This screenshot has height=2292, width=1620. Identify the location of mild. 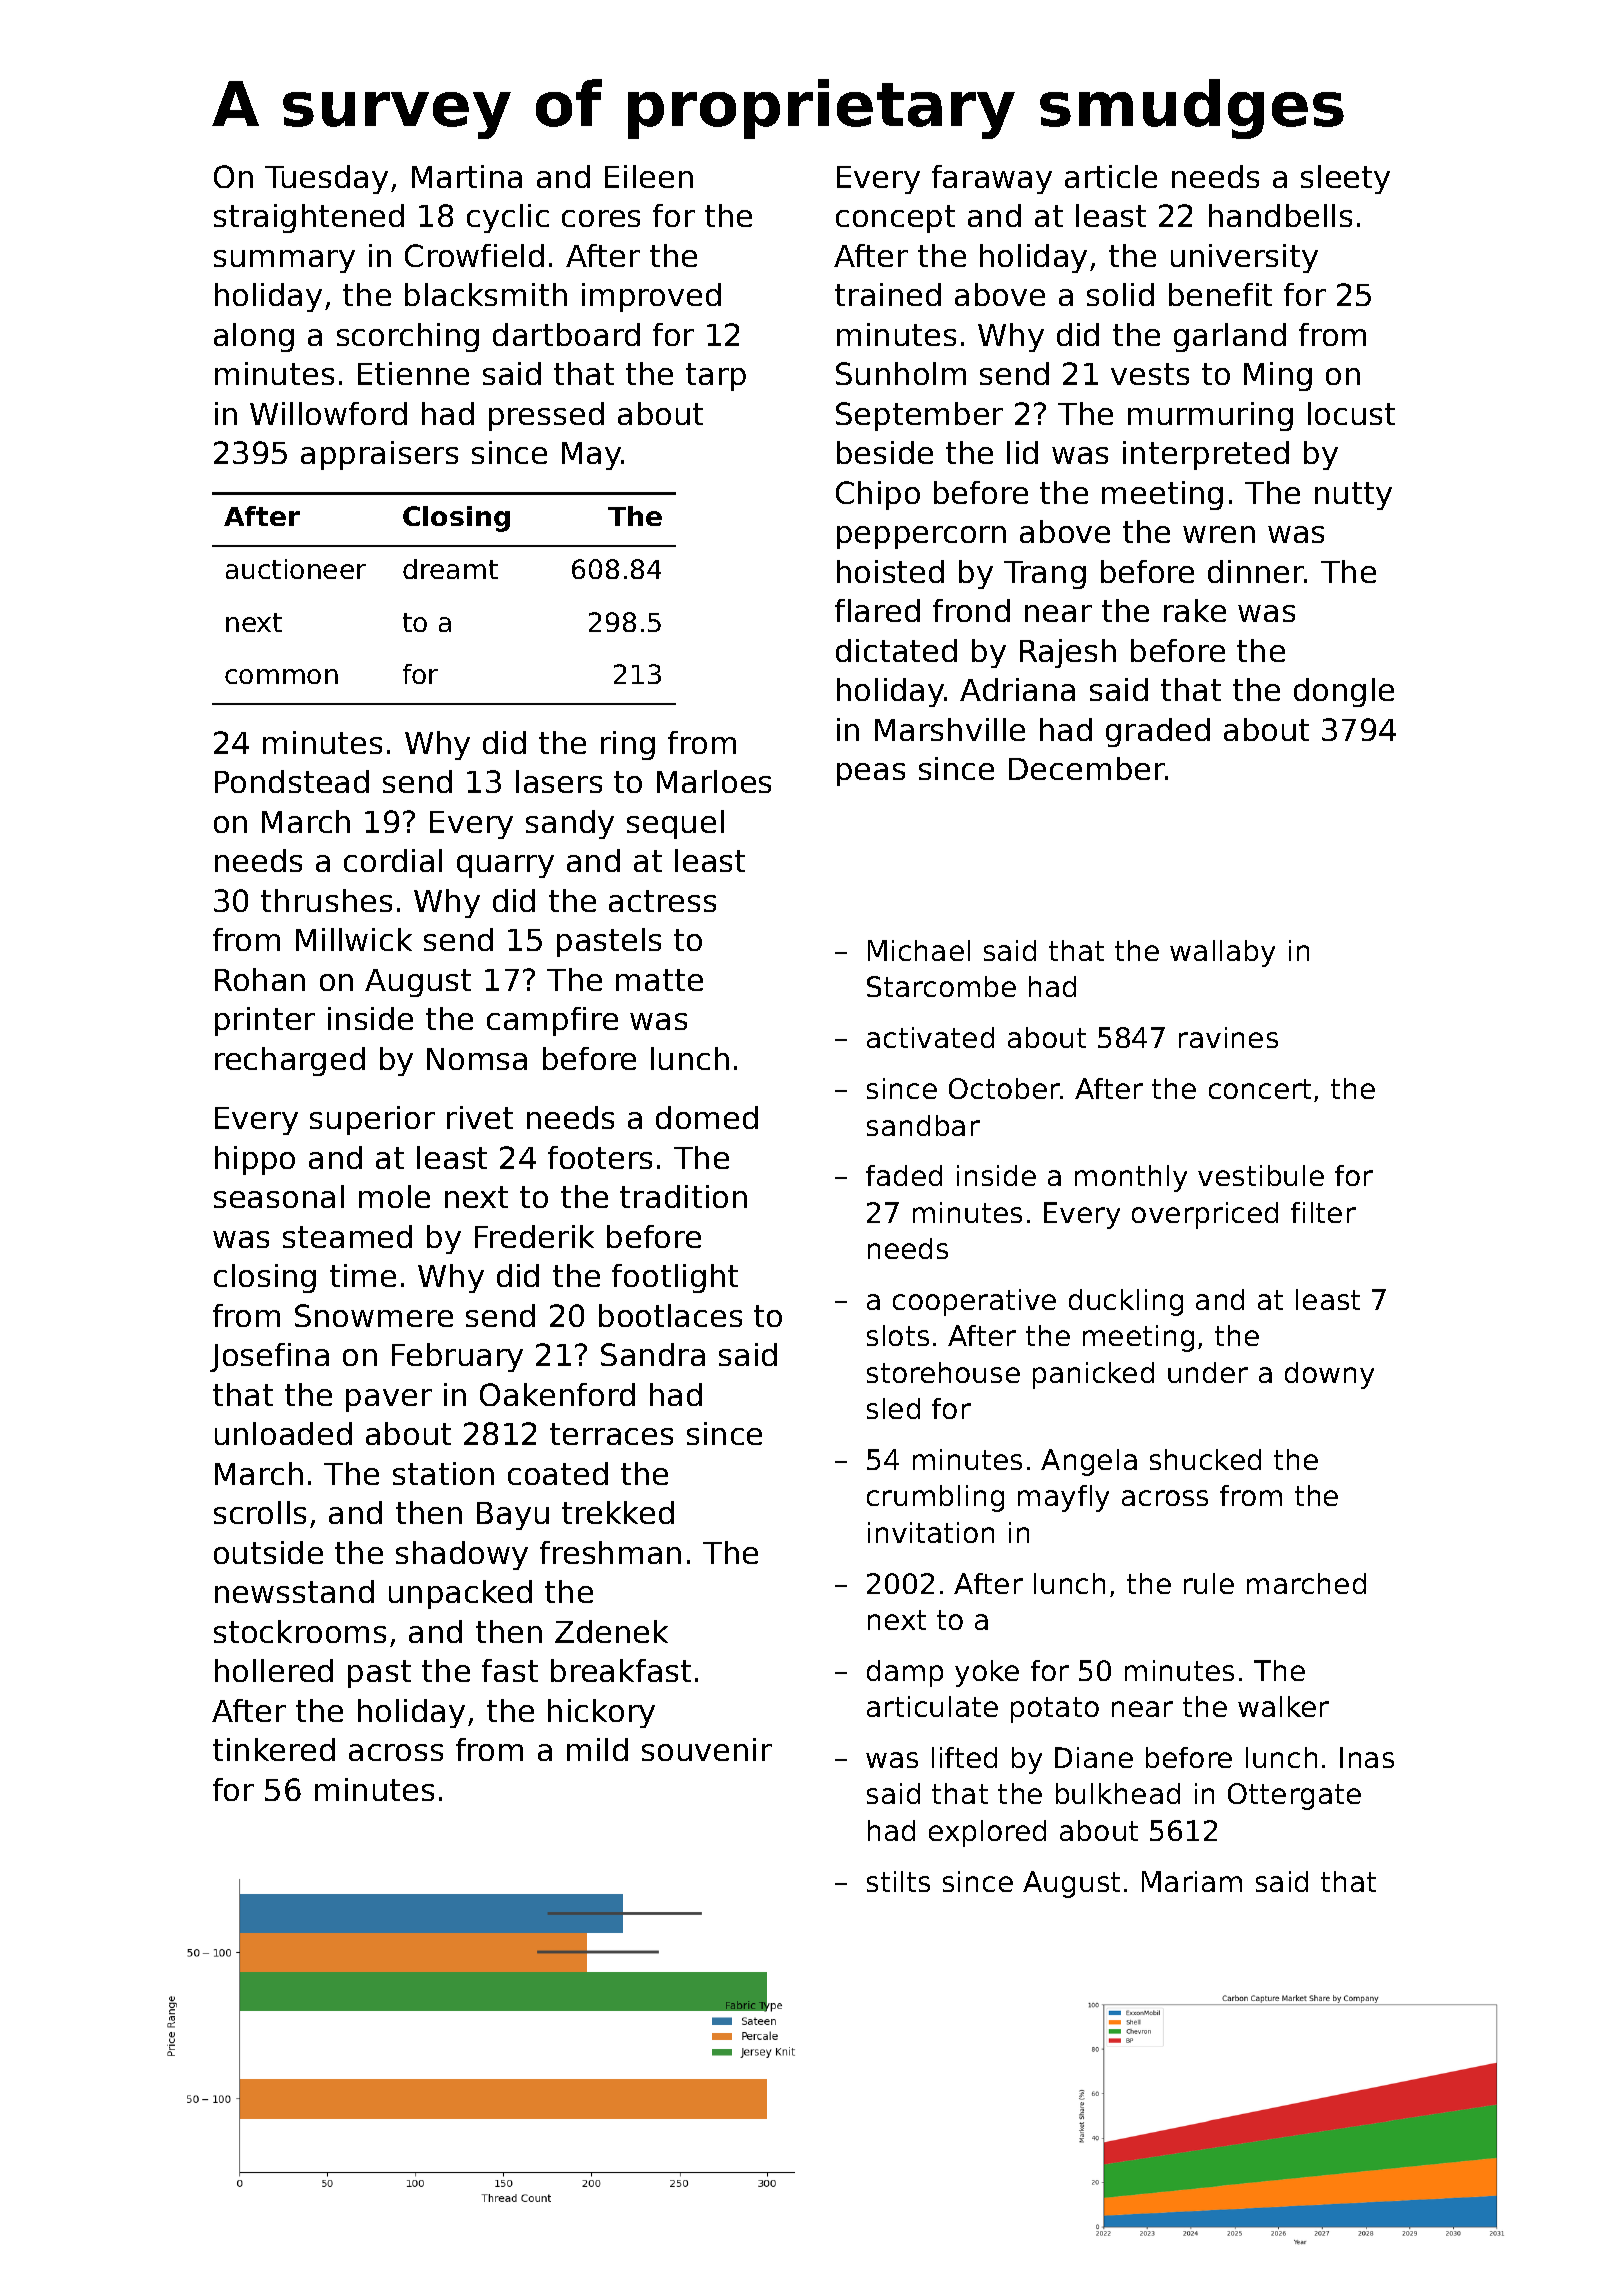
(597, 1749).
